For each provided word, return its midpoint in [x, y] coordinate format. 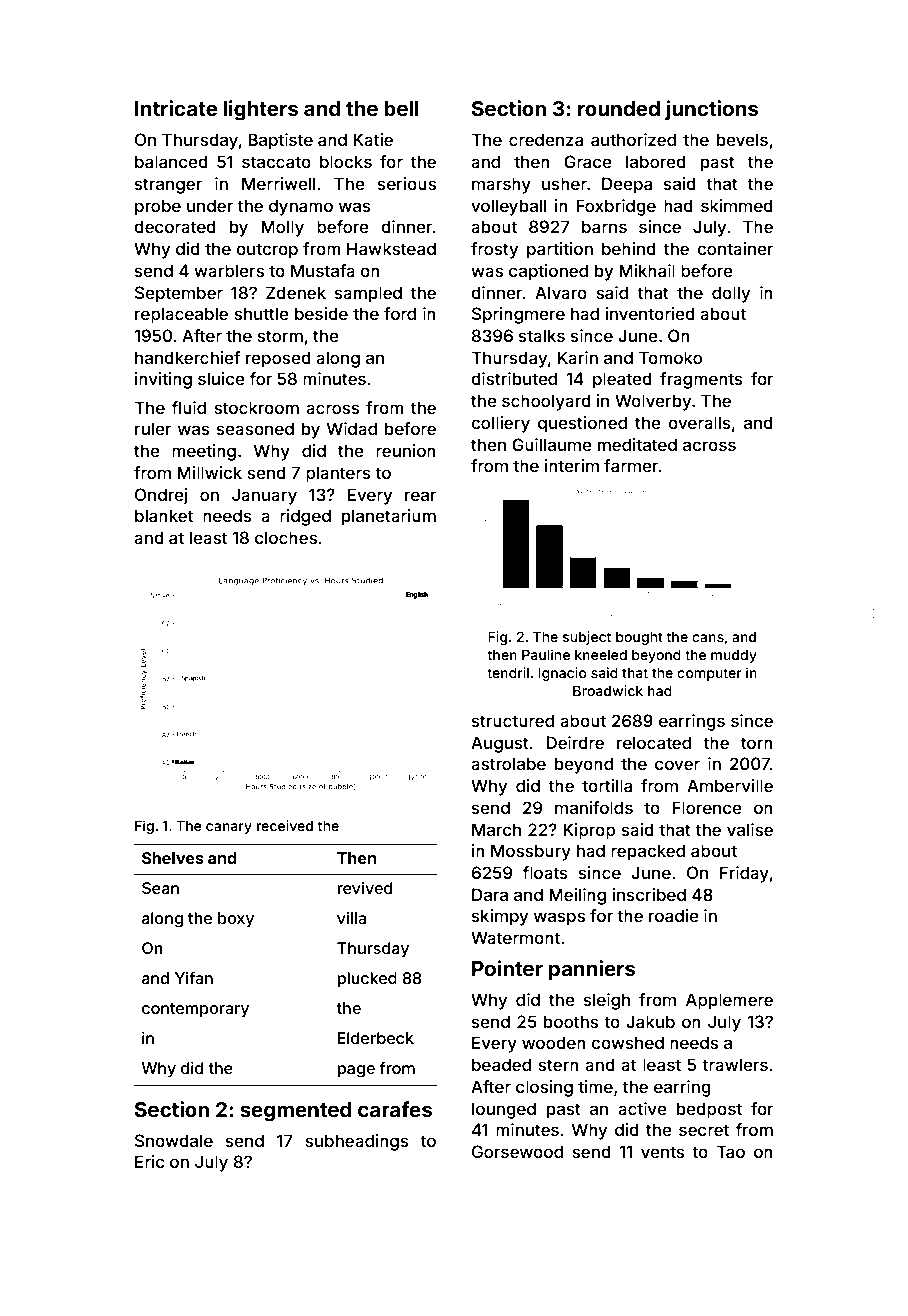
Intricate [176, 108]
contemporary [195, 1010]
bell [401, 108]
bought [639, 638]
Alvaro [561, 292]
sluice [221, 378]
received [285, 825]
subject [586, 638]
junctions [711, 110]
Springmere [518, 315]
